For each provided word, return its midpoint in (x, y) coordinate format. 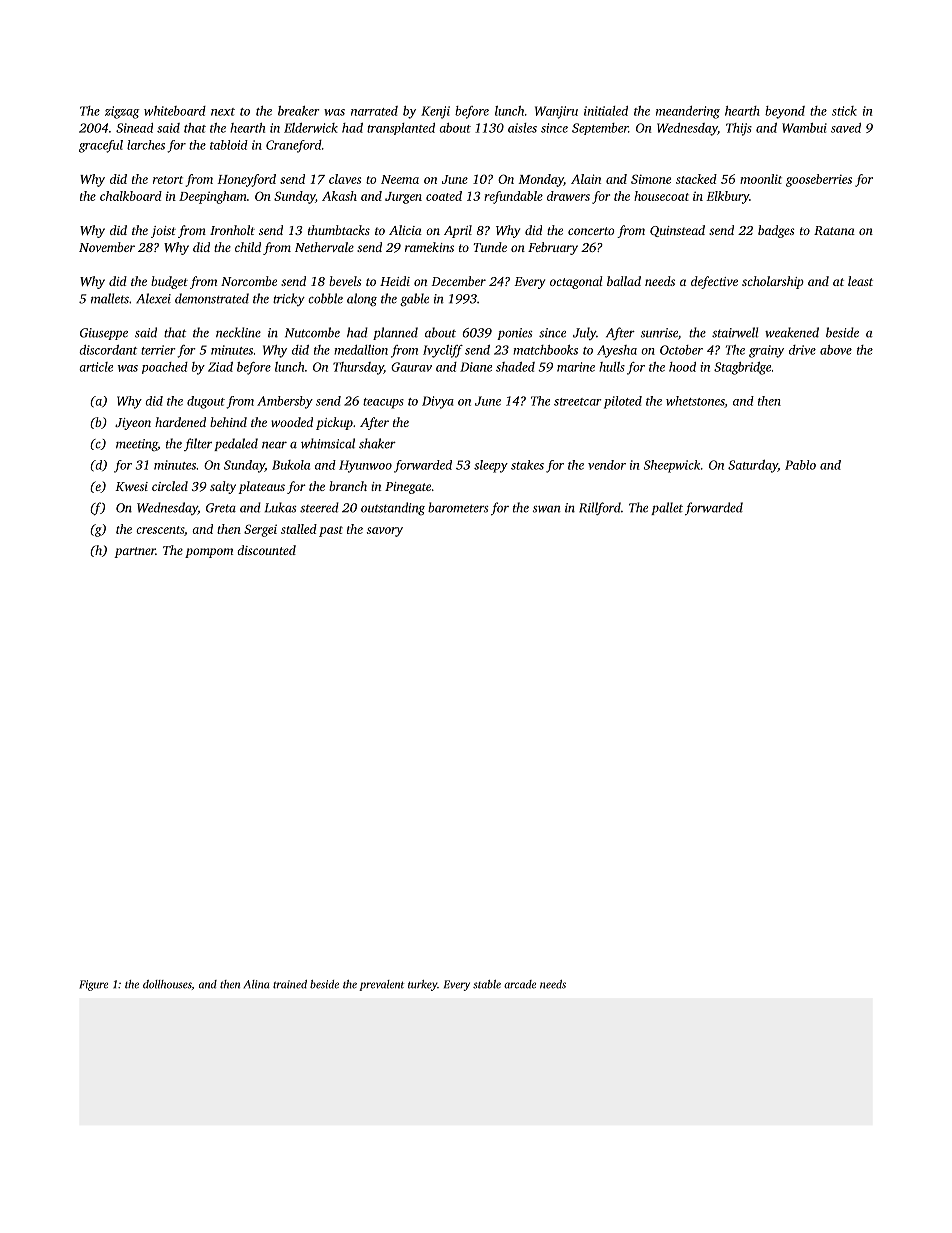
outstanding (393, 508)
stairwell (735, 332)
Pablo (800, 465)
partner (135, 552)
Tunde (490, 247)
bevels (345, 281)
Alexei (153, 298)
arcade (520, 984)
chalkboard (131, 196)
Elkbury (727, 197)
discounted (266, 550)
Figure (93, 985)
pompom (209, 553)
